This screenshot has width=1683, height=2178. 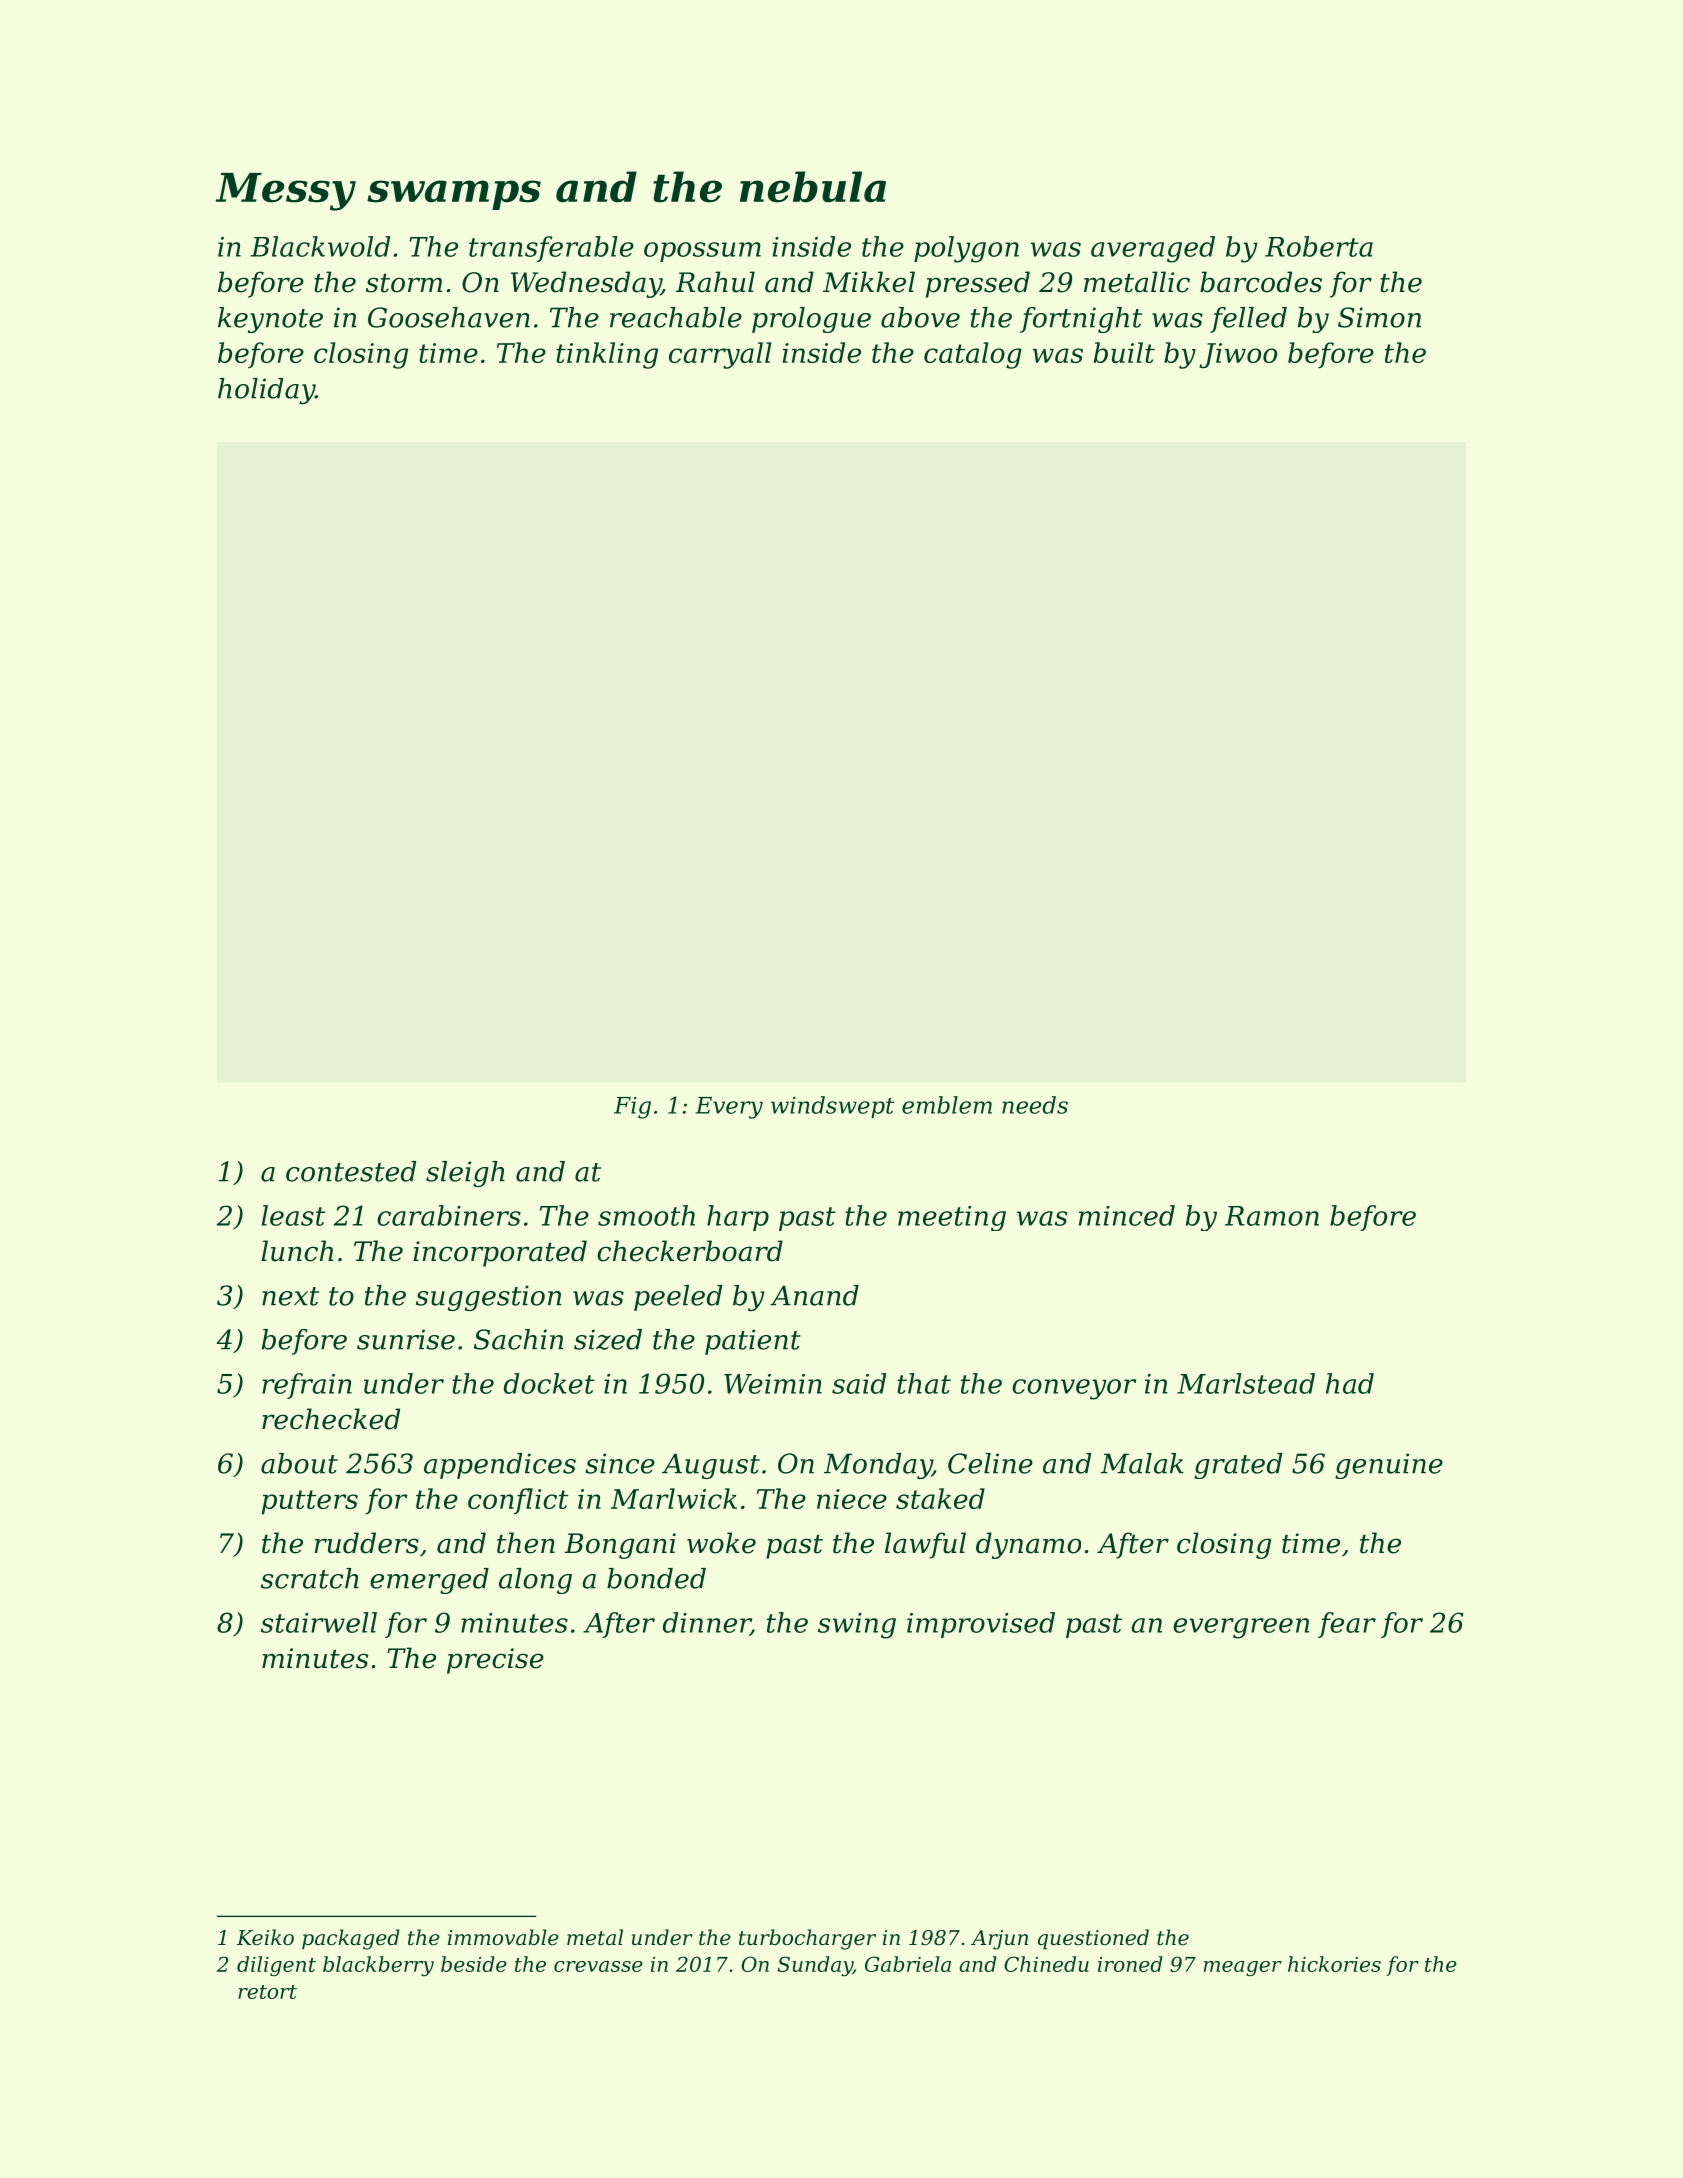 What do you see at coordinates (454, 195) in the screenshot?
I see `swamps` at bounding box center [454, 195].
